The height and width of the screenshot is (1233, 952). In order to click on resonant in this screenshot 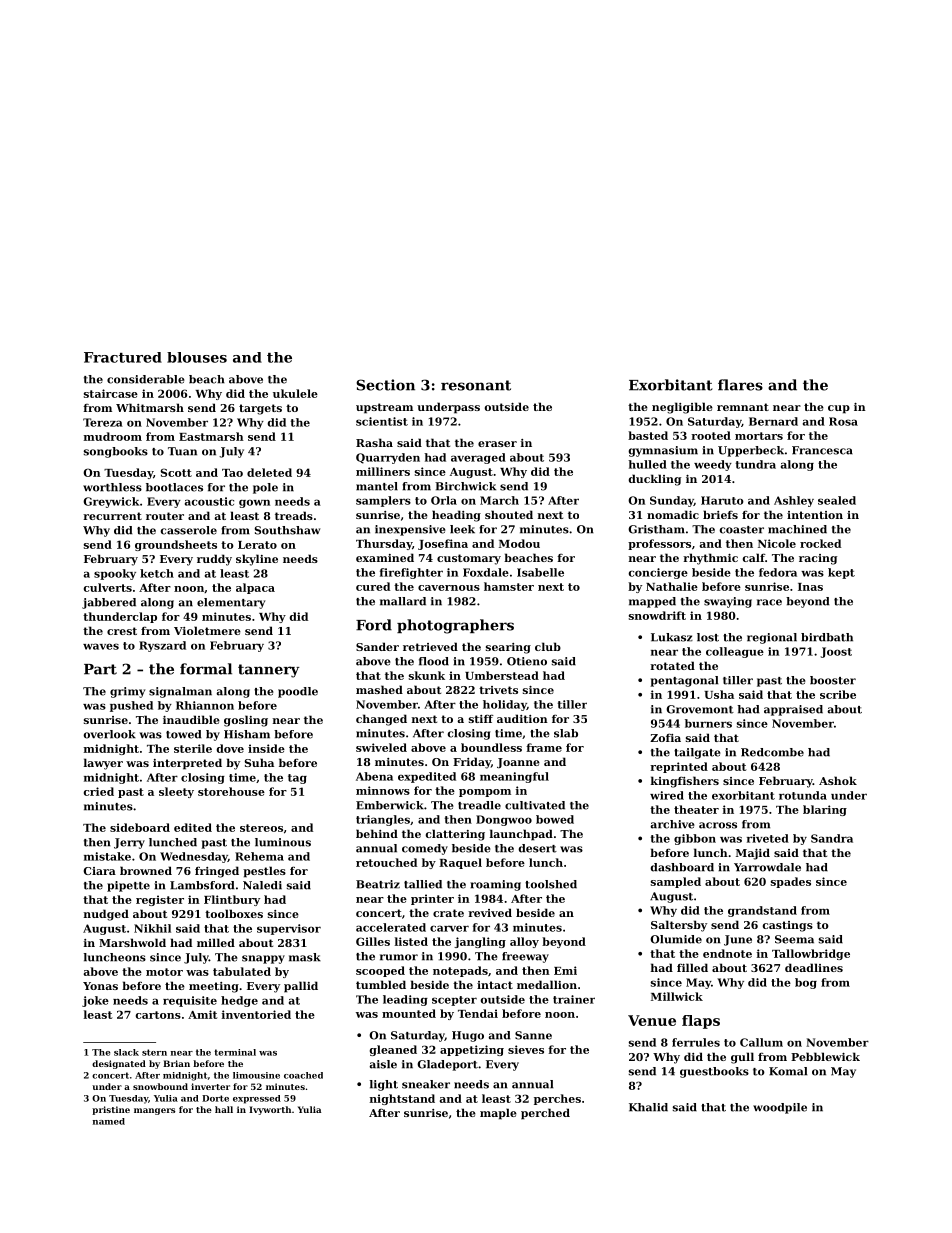, I will do `click(476, 385)`.
